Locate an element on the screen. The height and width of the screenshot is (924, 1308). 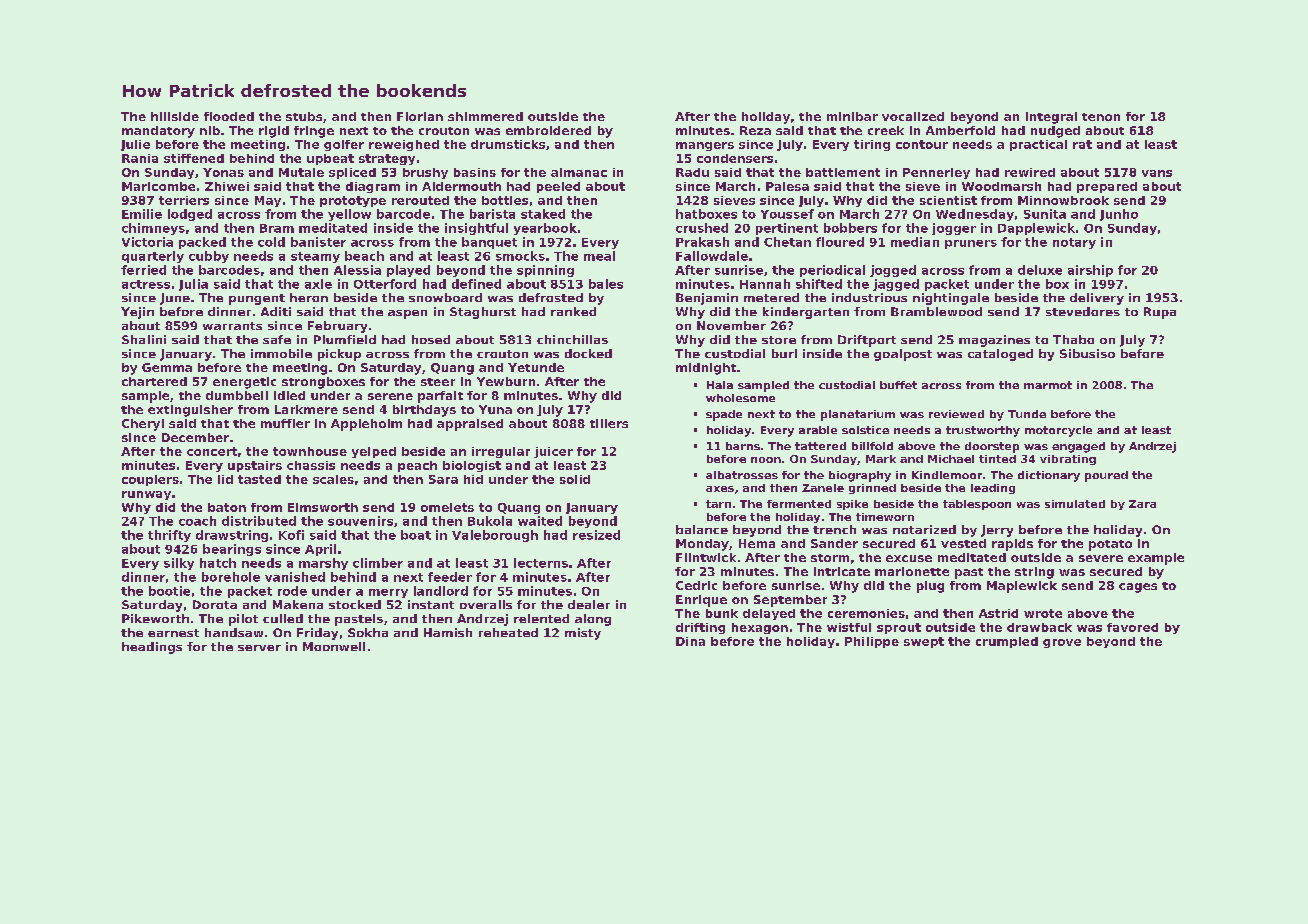
fermented is located at coordinates (799, 504).
